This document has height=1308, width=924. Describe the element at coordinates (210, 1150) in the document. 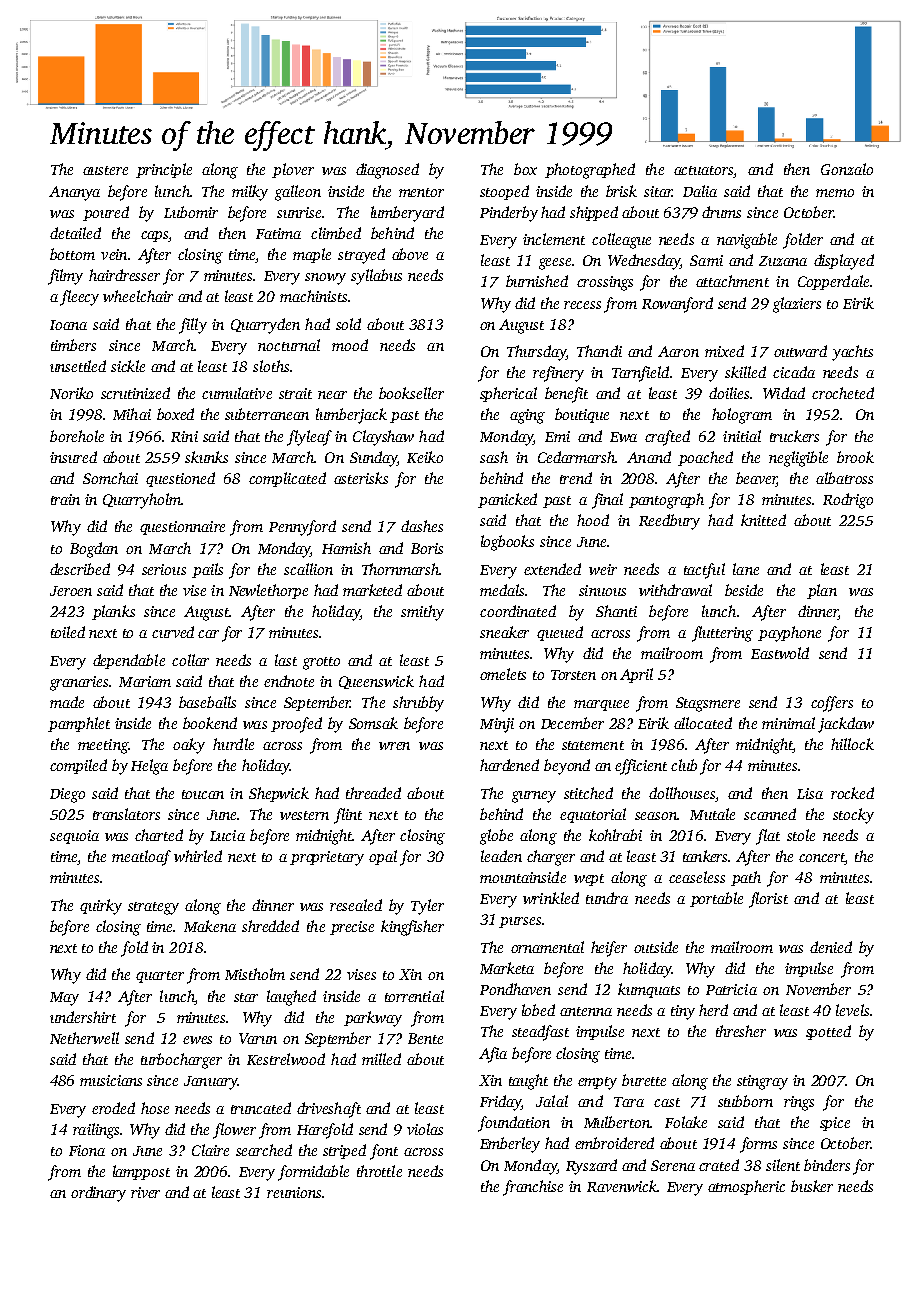

I see `Claire` at that location.
